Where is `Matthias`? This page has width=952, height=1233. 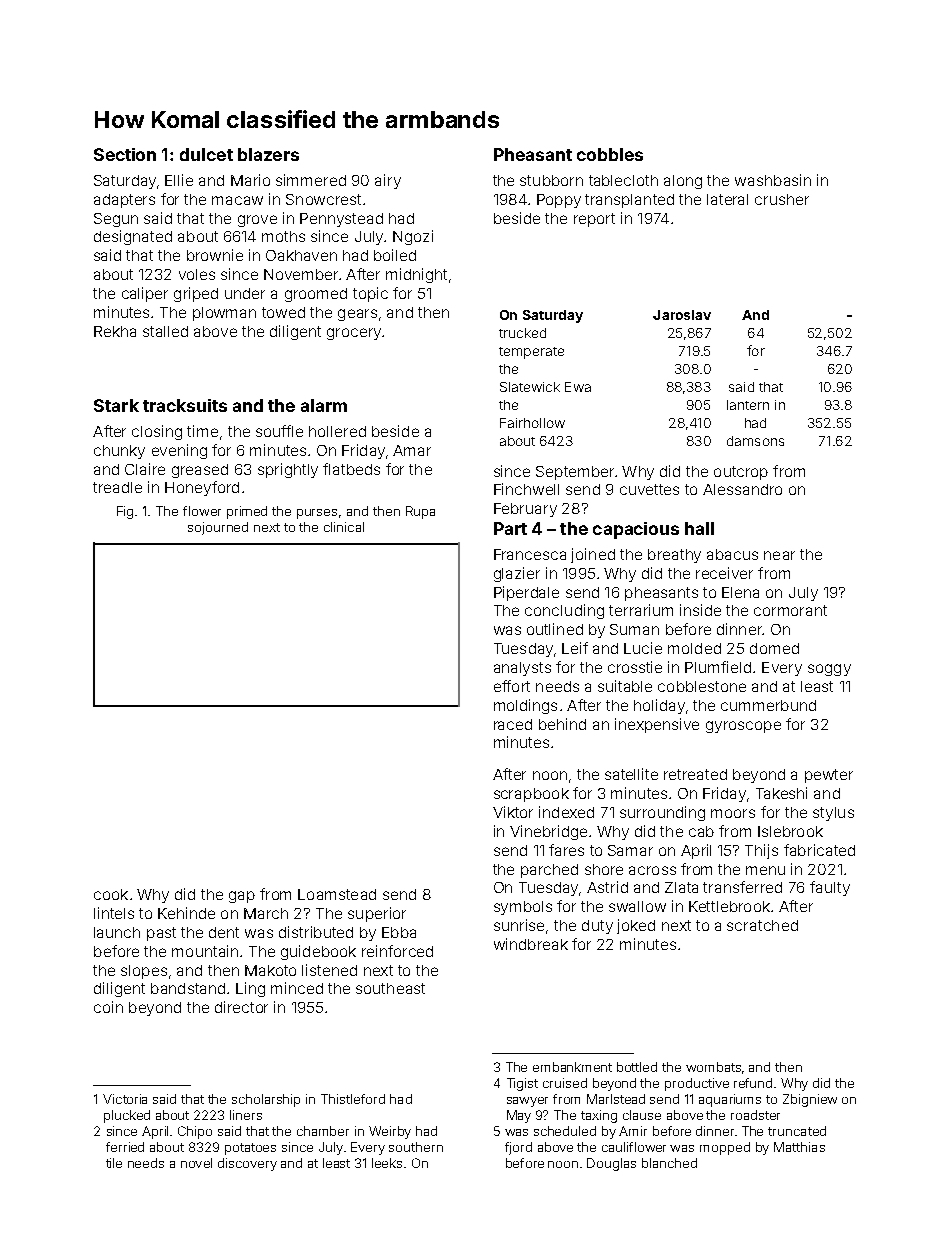 Matthias is located at coordinates (799, 1147).
